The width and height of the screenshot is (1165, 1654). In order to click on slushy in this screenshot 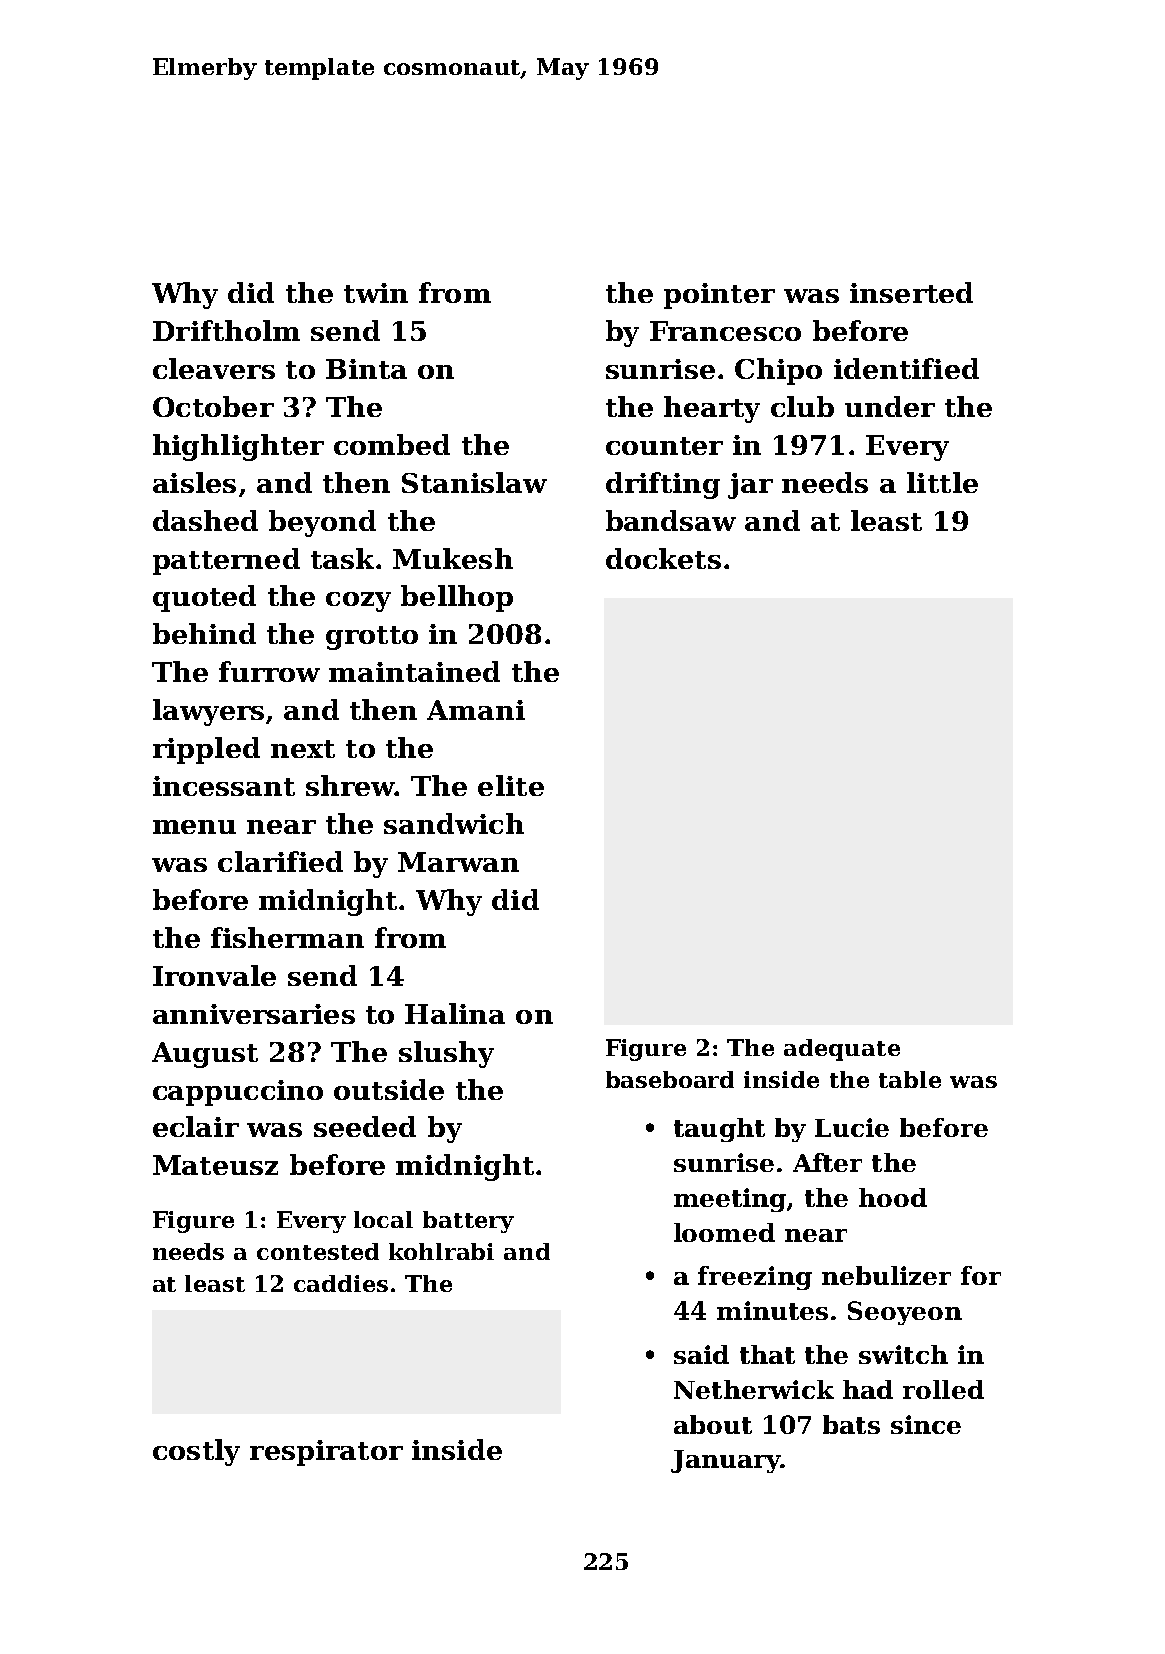, I will do `click(446, 1054)`.
